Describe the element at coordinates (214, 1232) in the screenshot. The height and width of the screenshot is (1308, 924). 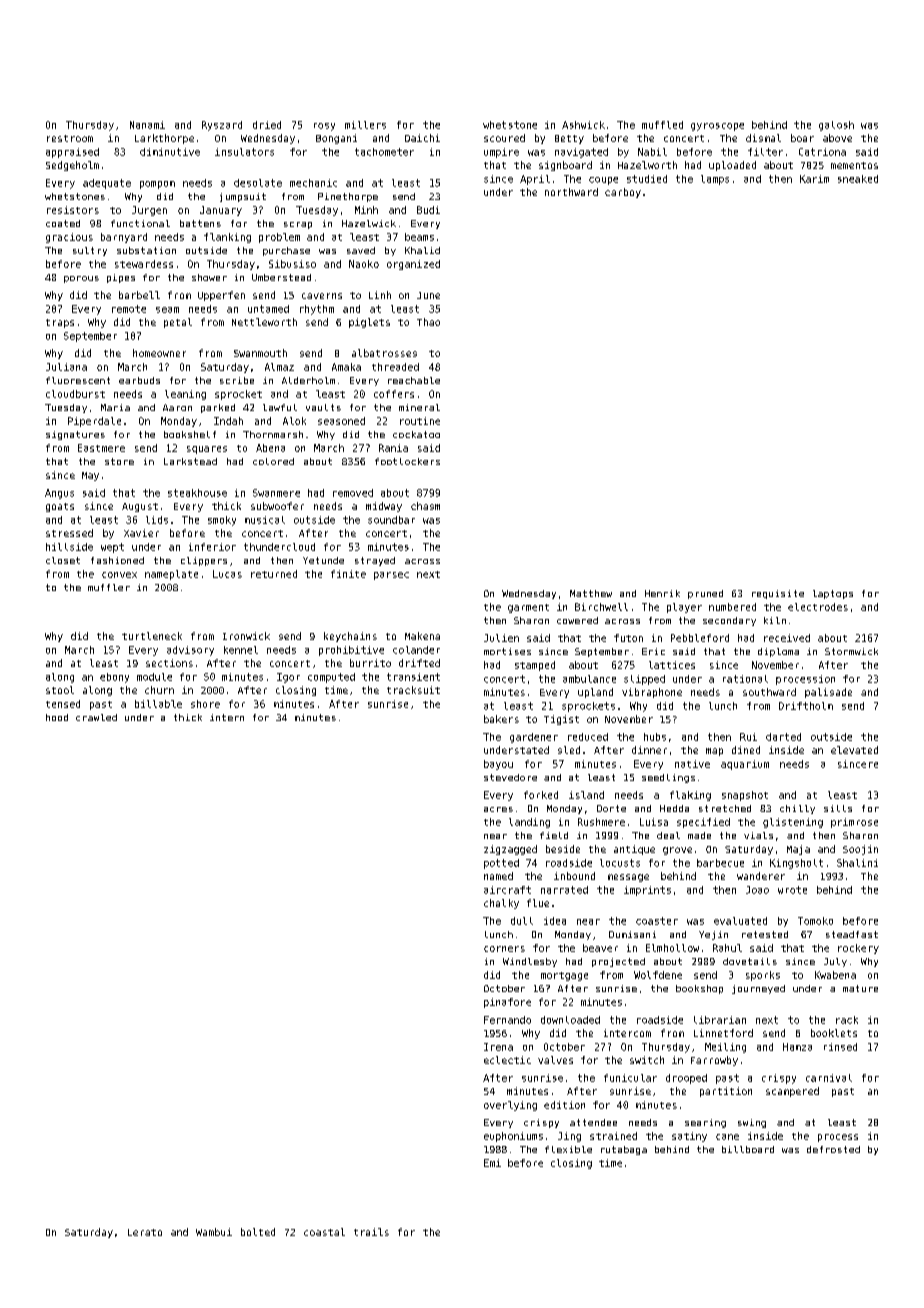
I see `Wambui` at that location.
